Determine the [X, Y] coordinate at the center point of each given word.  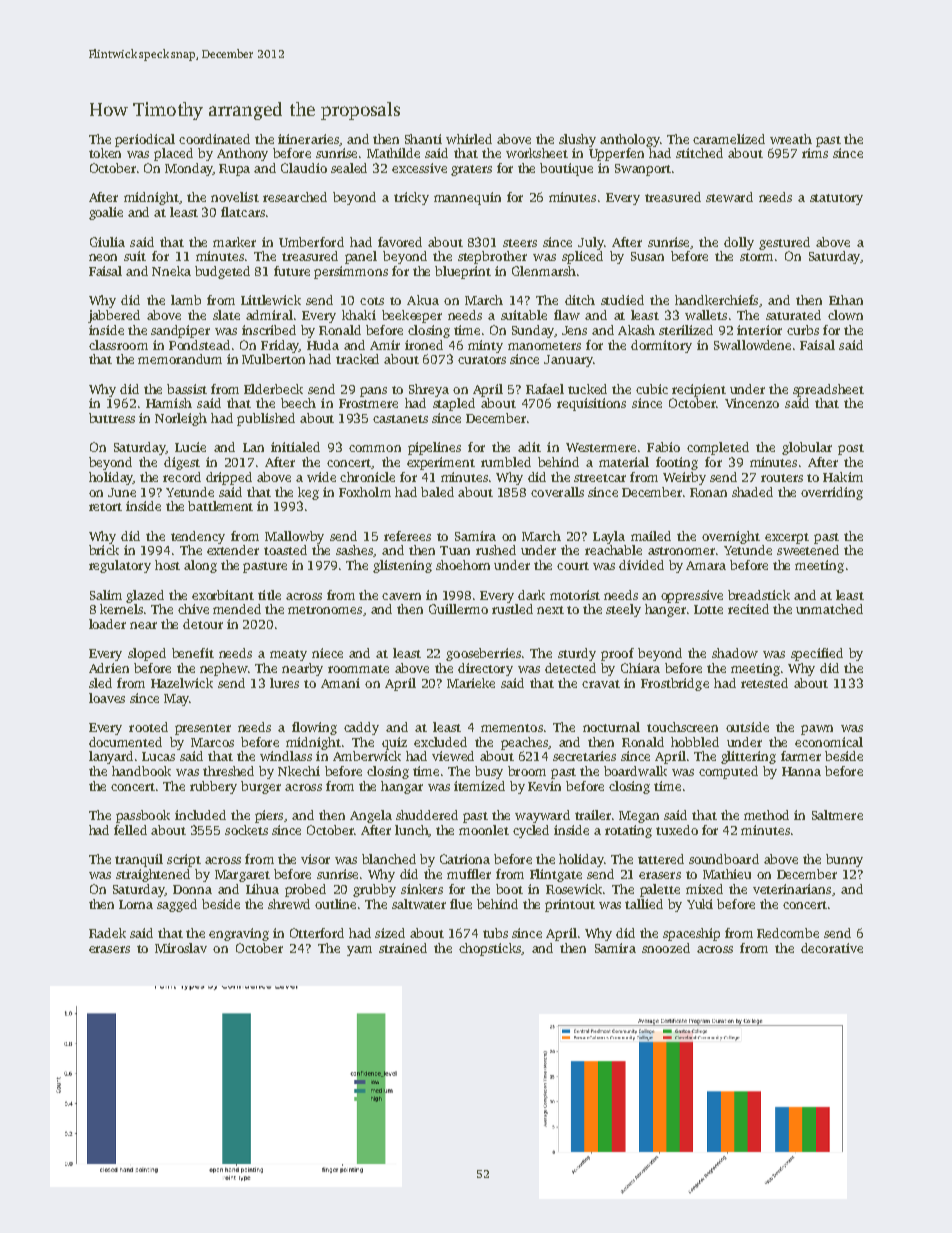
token [105, 153]
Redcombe [788, 933]
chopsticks [490, 949]
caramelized [729, 139]
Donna [192, 889]
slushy [577, 140]
